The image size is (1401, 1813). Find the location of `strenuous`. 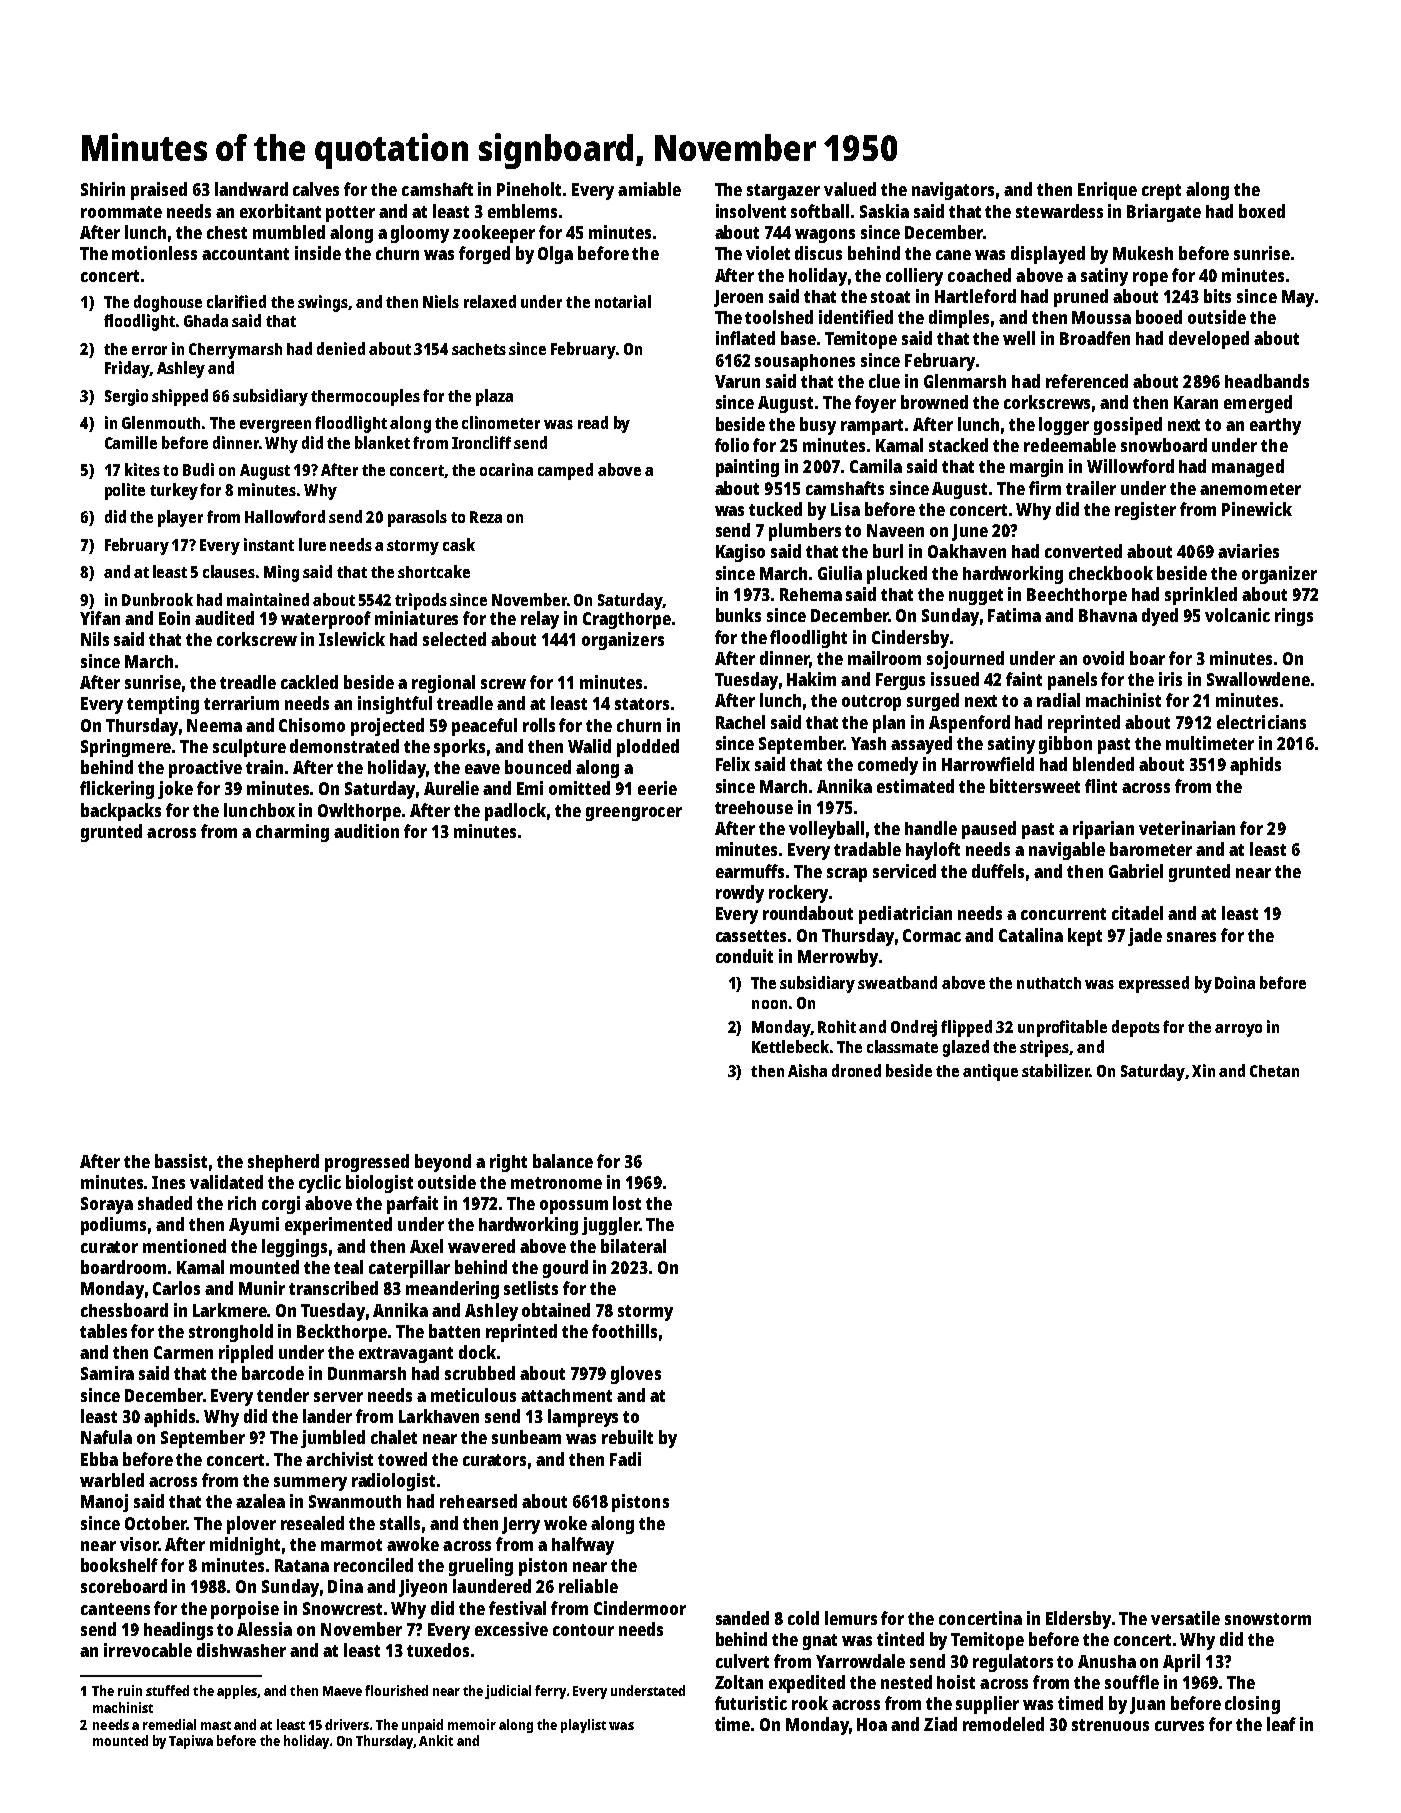

strenuous is located at coordinates (1110, 1725).
